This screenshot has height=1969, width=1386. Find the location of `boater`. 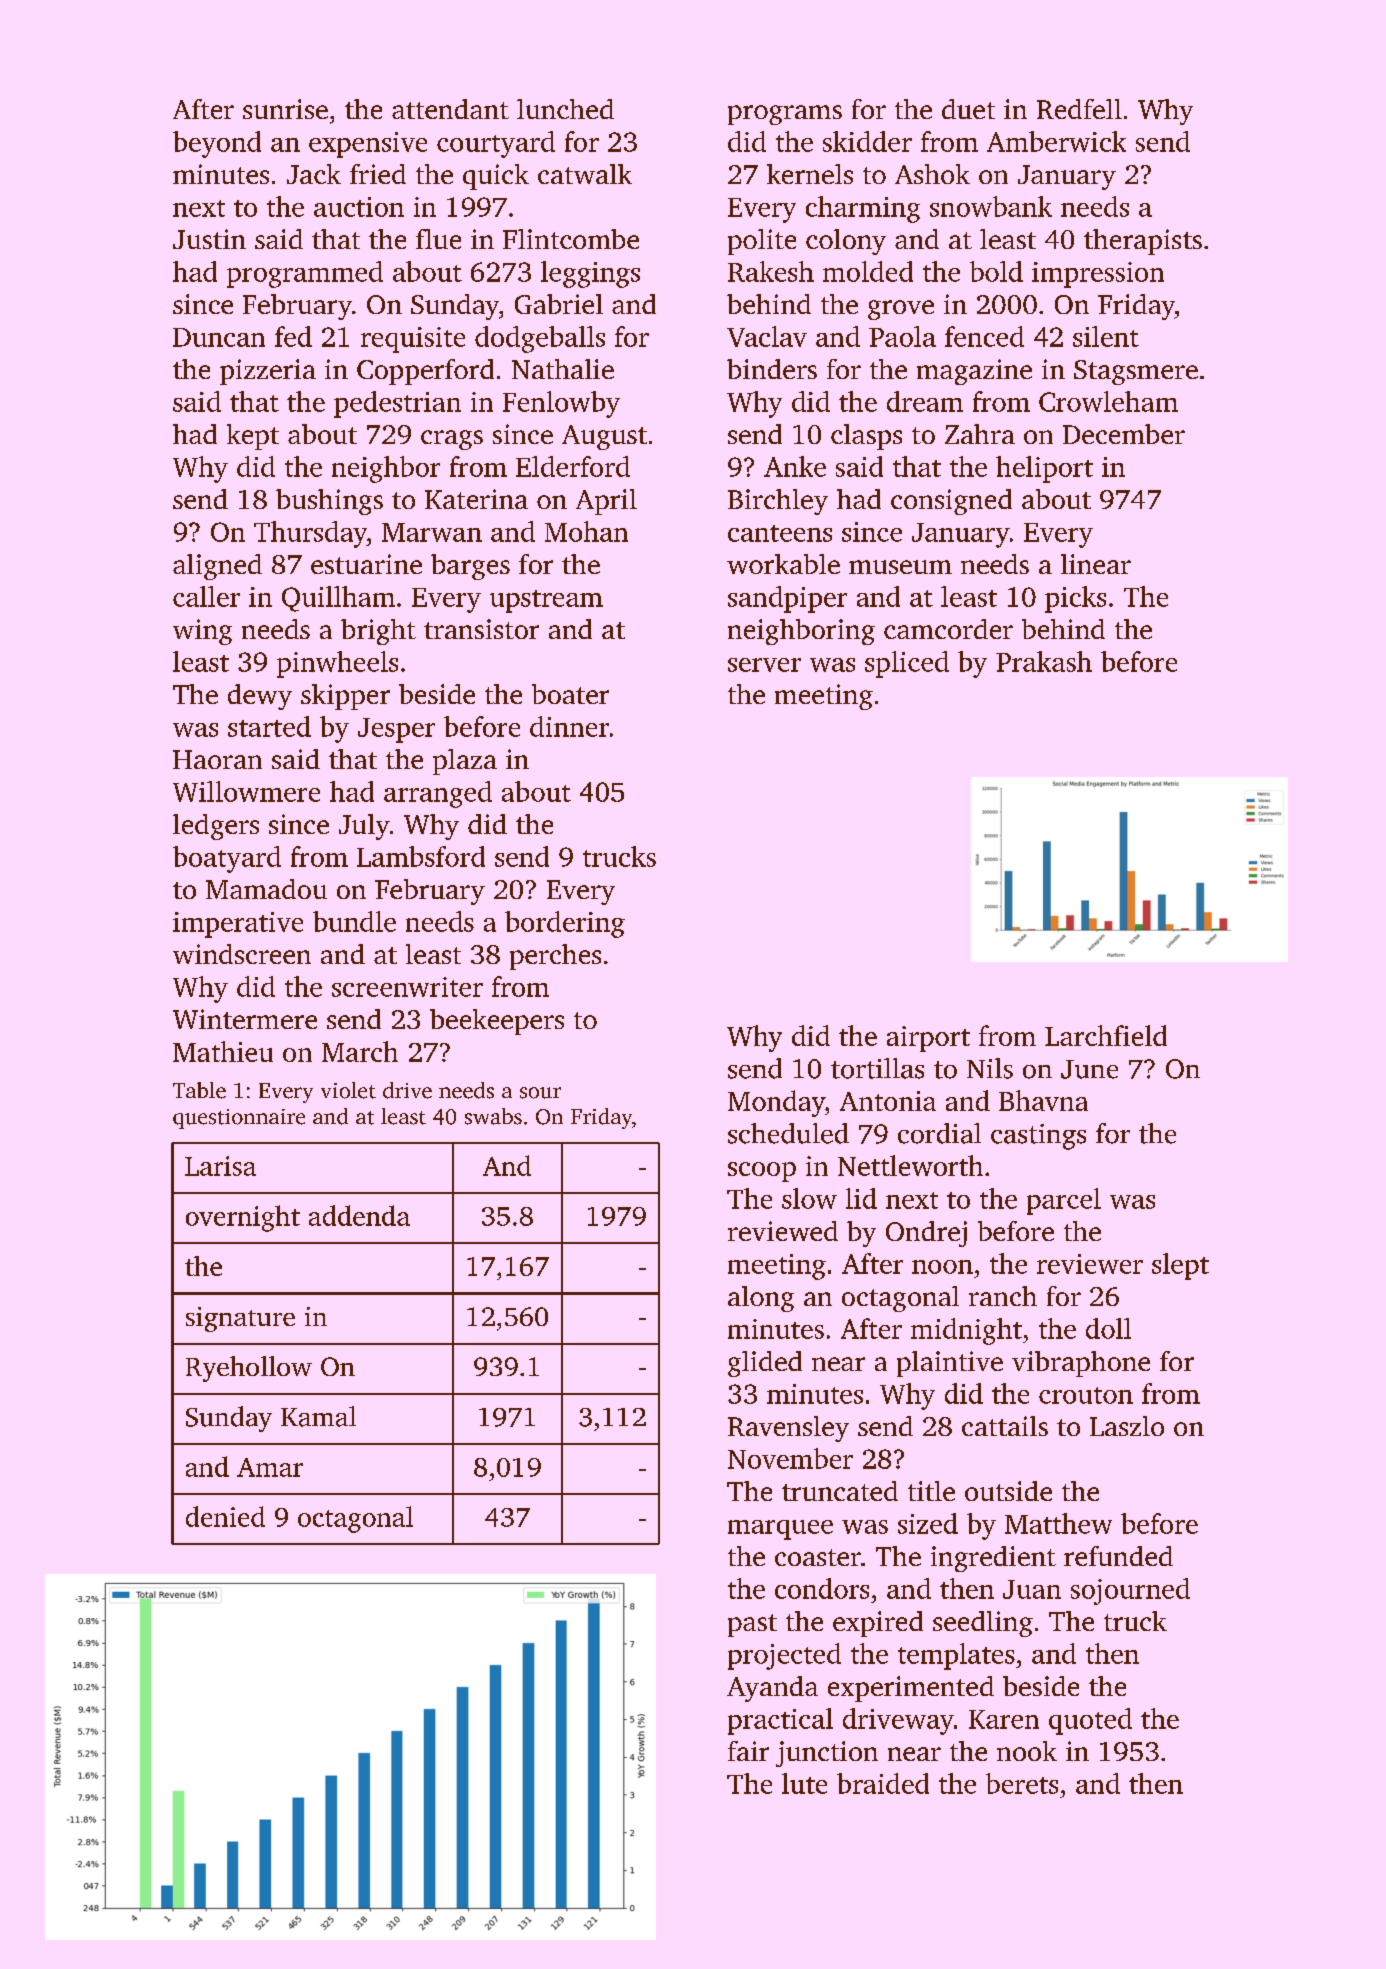

boater is located at coordinates (570, 694).
